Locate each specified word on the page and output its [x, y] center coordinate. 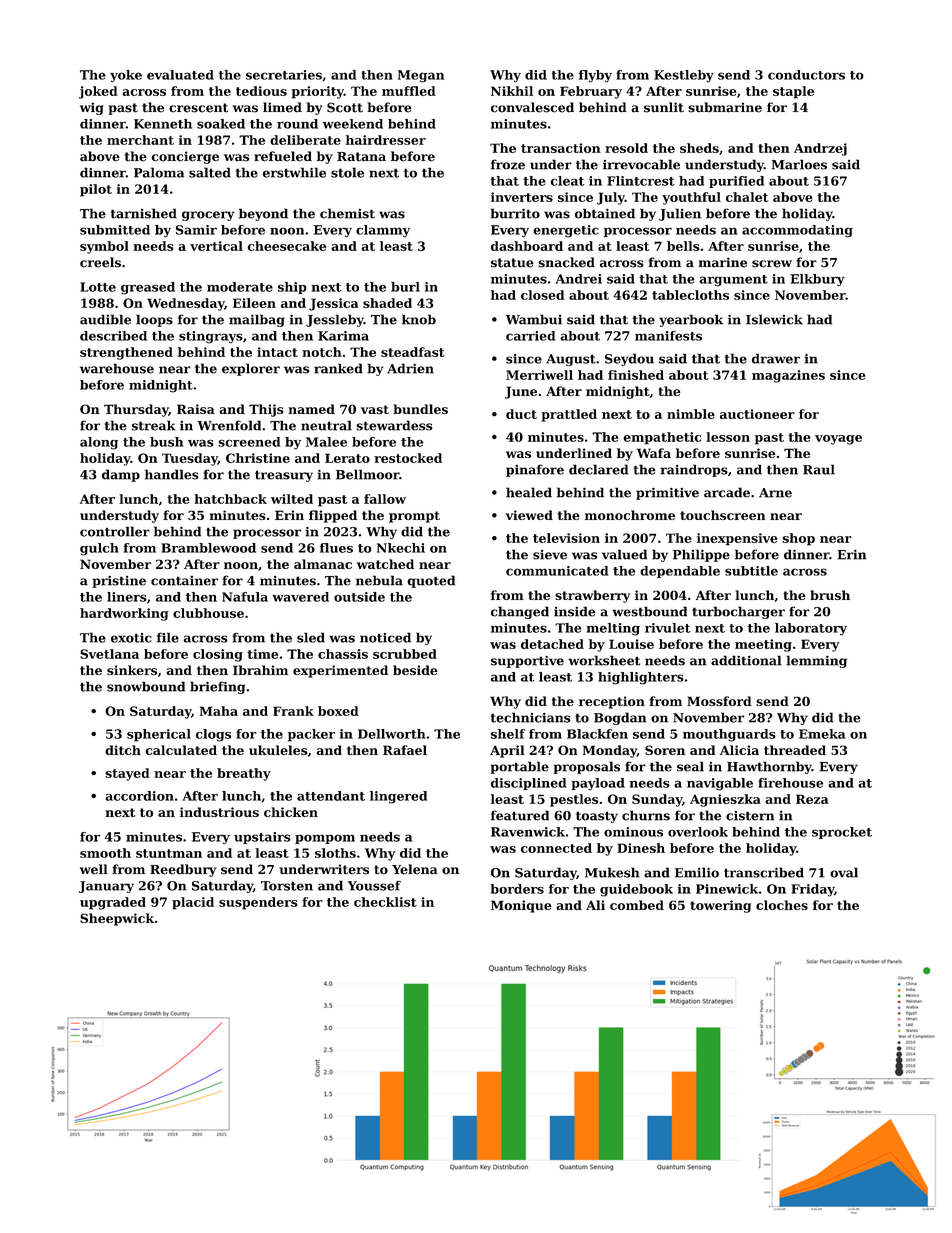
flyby [595, 76]
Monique [521, 906]
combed [637, 905]
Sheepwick [117, 919]
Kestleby [684, 76]
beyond [263, 214]
